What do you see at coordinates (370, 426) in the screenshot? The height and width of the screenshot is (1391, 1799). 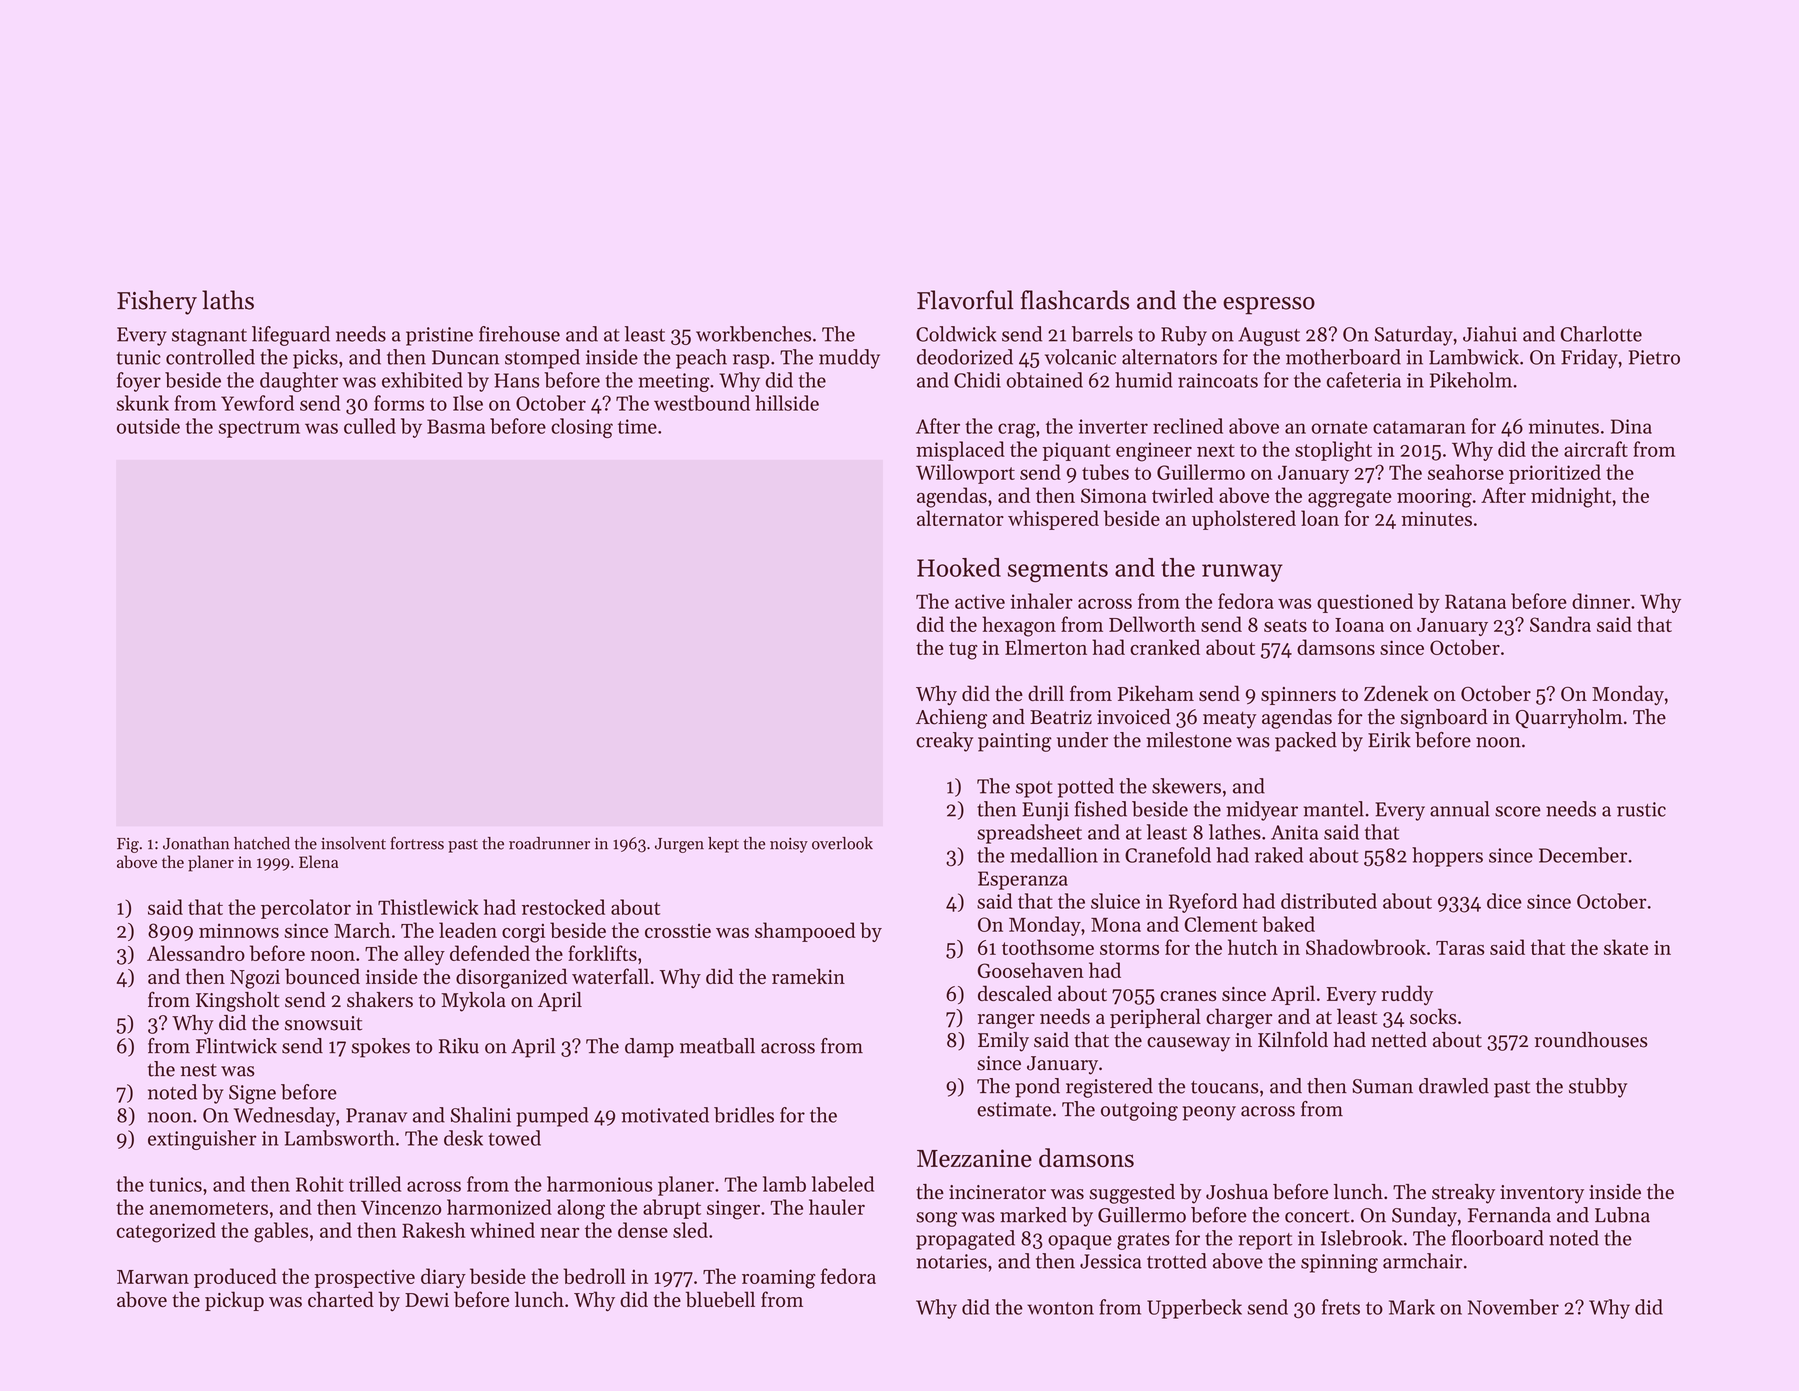 I see `culled` at bounding box center [370, 426].
